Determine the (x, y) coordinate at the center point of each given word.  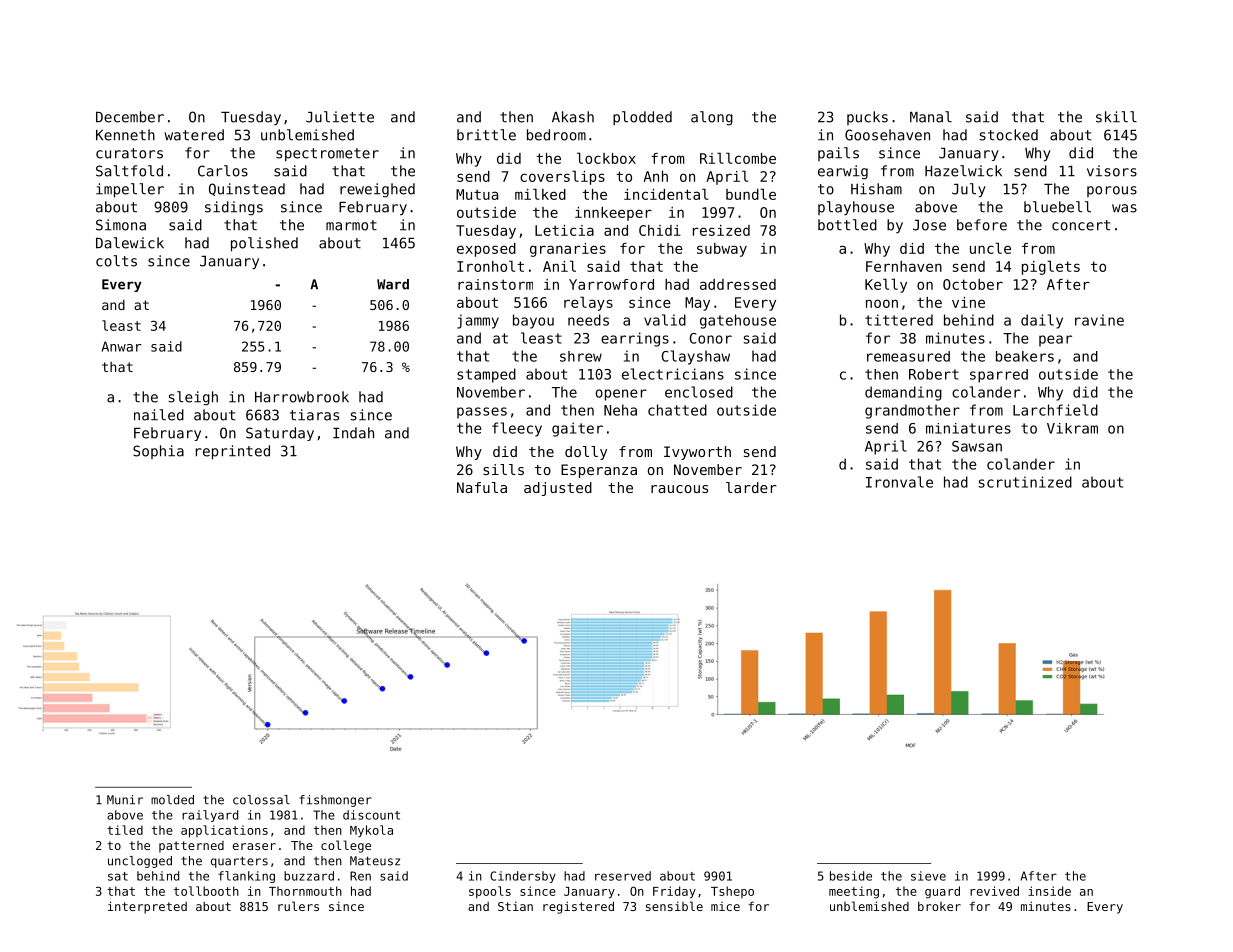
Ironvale (899, 482)
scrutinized (1025, 482)
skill (1116, 117)
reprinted (233, 452)
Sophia (158, 452)
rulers (298, 906)
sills (503, 469)
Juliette (340, 117)
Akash (573, 117)
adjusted (558, 489)
